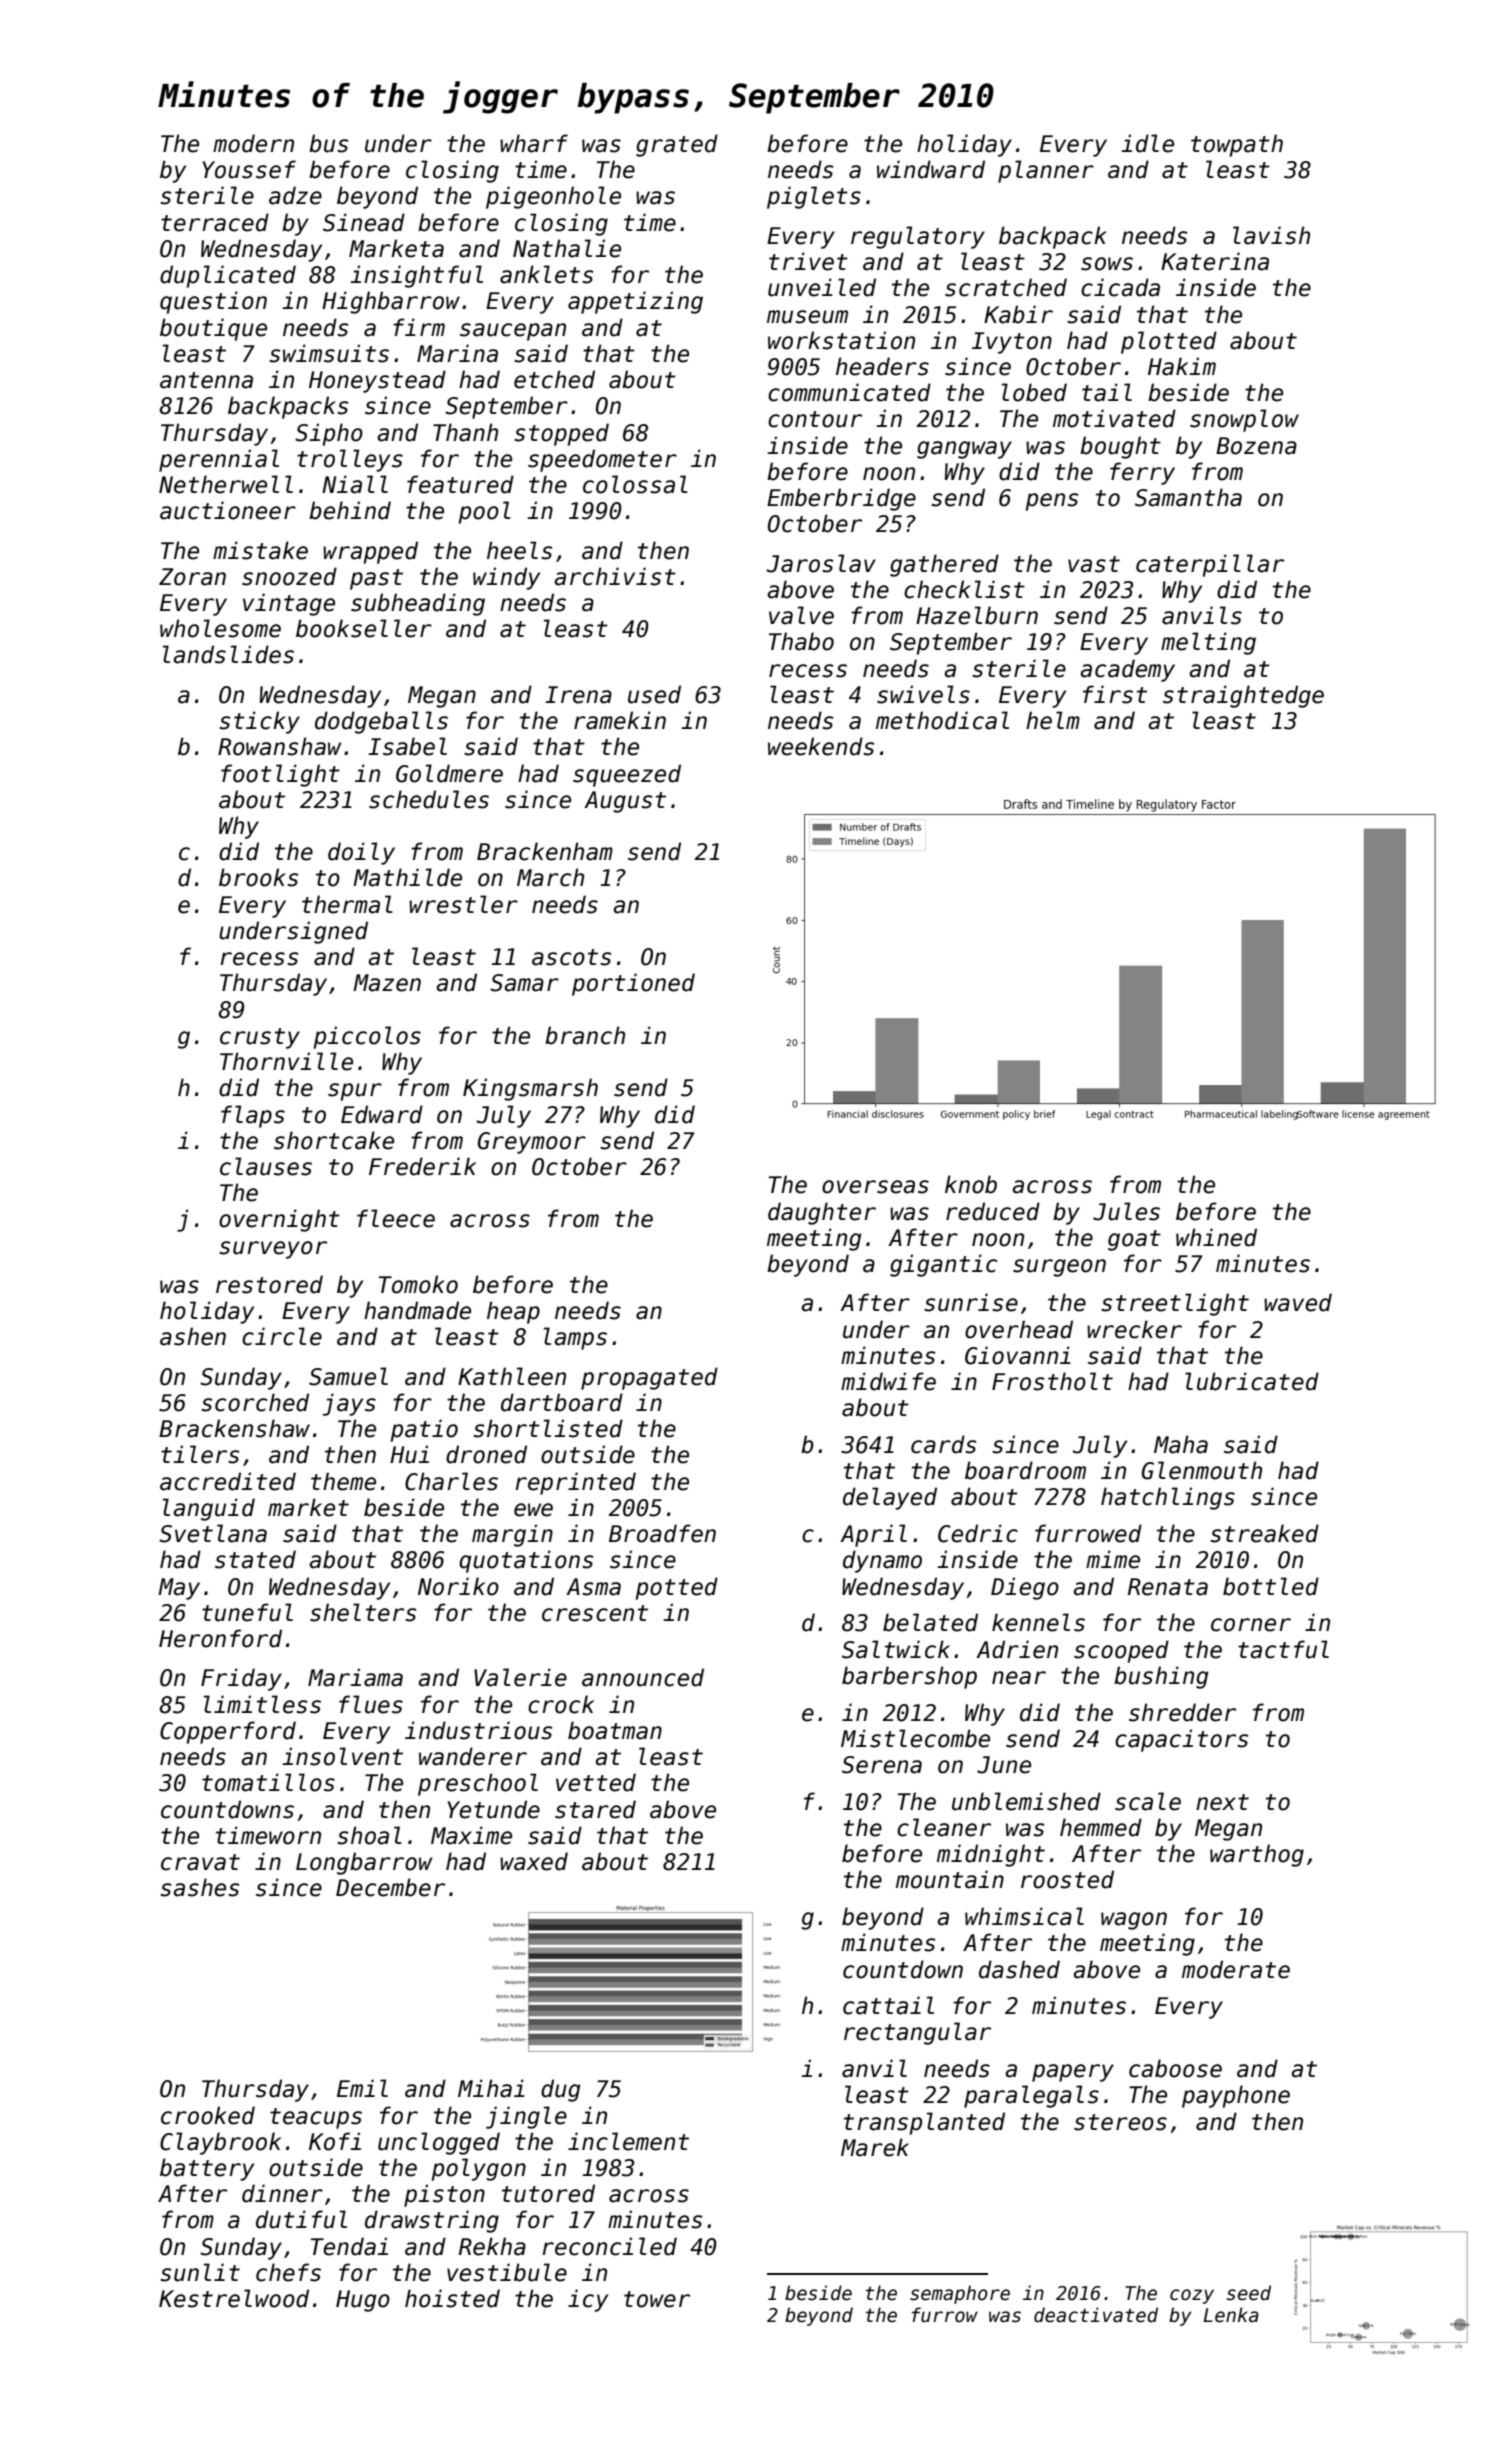  Describe the element at coordinates (1188, 497) in the document. I see `Samantha` at that location.
